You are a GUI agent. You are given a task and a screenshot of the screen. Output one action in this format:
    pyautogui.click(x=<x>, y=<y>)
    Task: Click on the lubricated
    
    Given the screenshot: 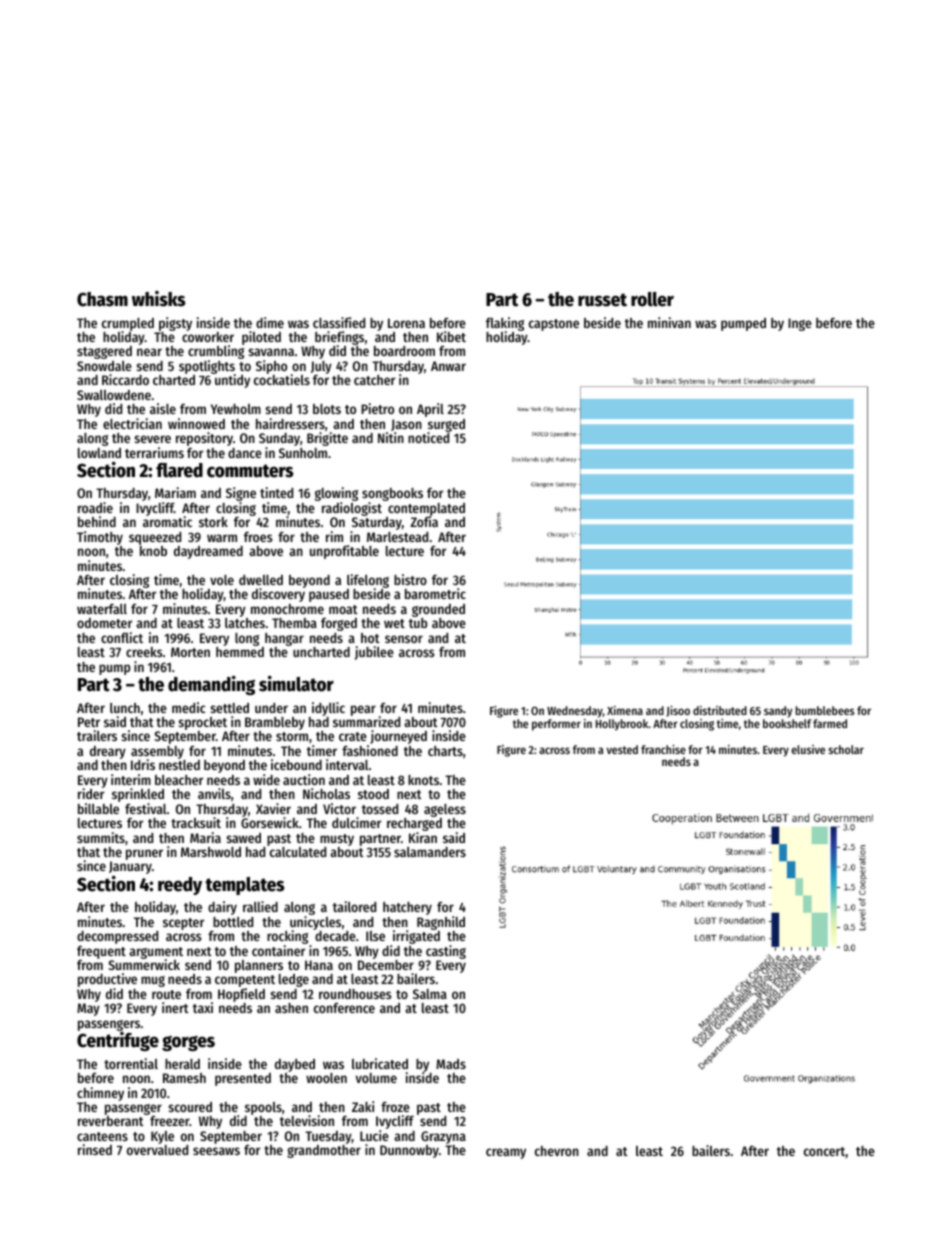 What is the action you would take?
    pyautogui.click(x=380, y=1063)
